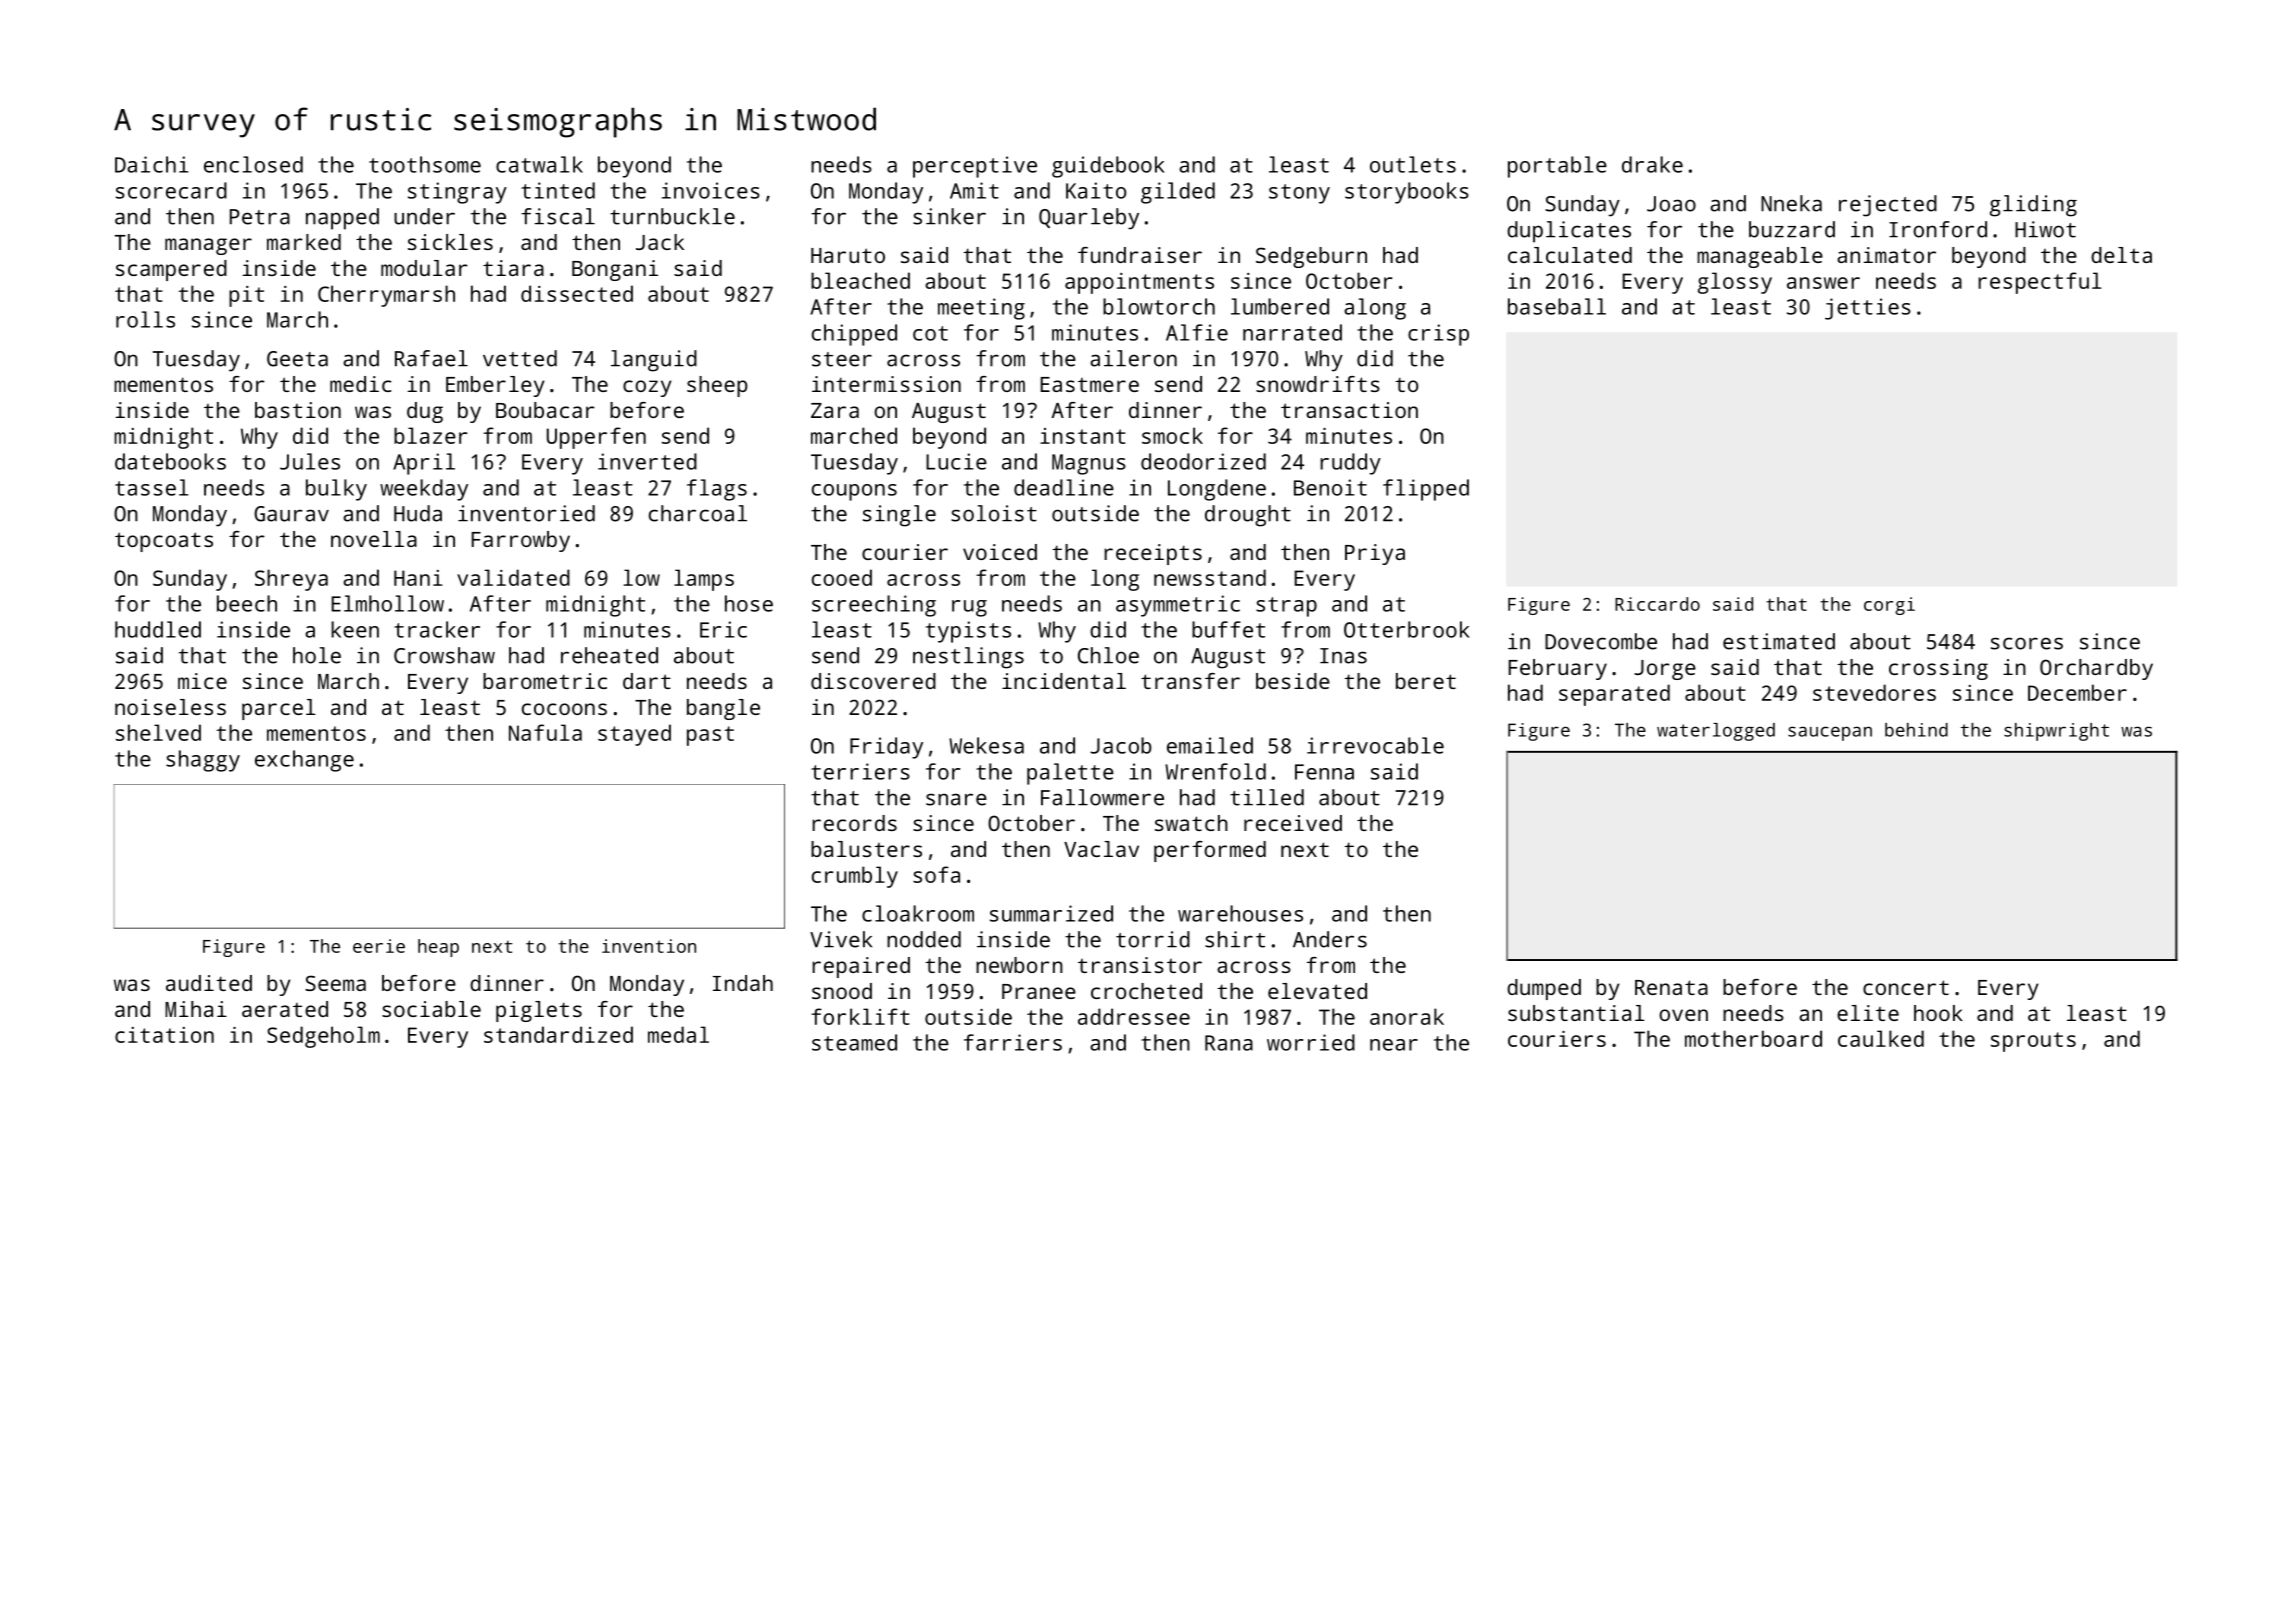 The width and height of the screenshot is (2291, 1620). What do you see at coordinates (438, 948) in the screenshot?
I see `heap` at bounding box center [438, 948].
